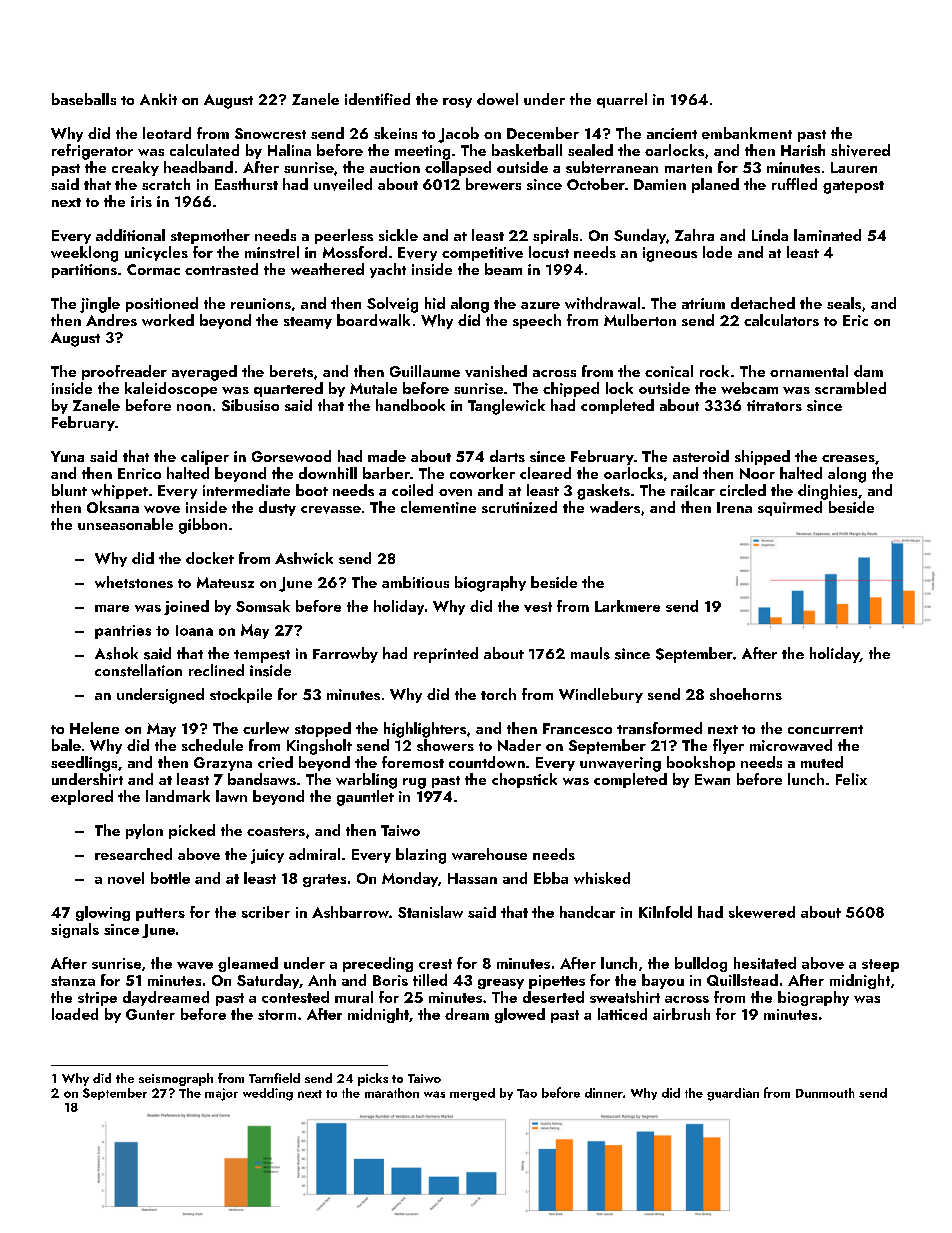 This page has height=1233, width=952. Describe the element at coordinates (825, 1093) in the page. I see `Dunmouth` at that location.
